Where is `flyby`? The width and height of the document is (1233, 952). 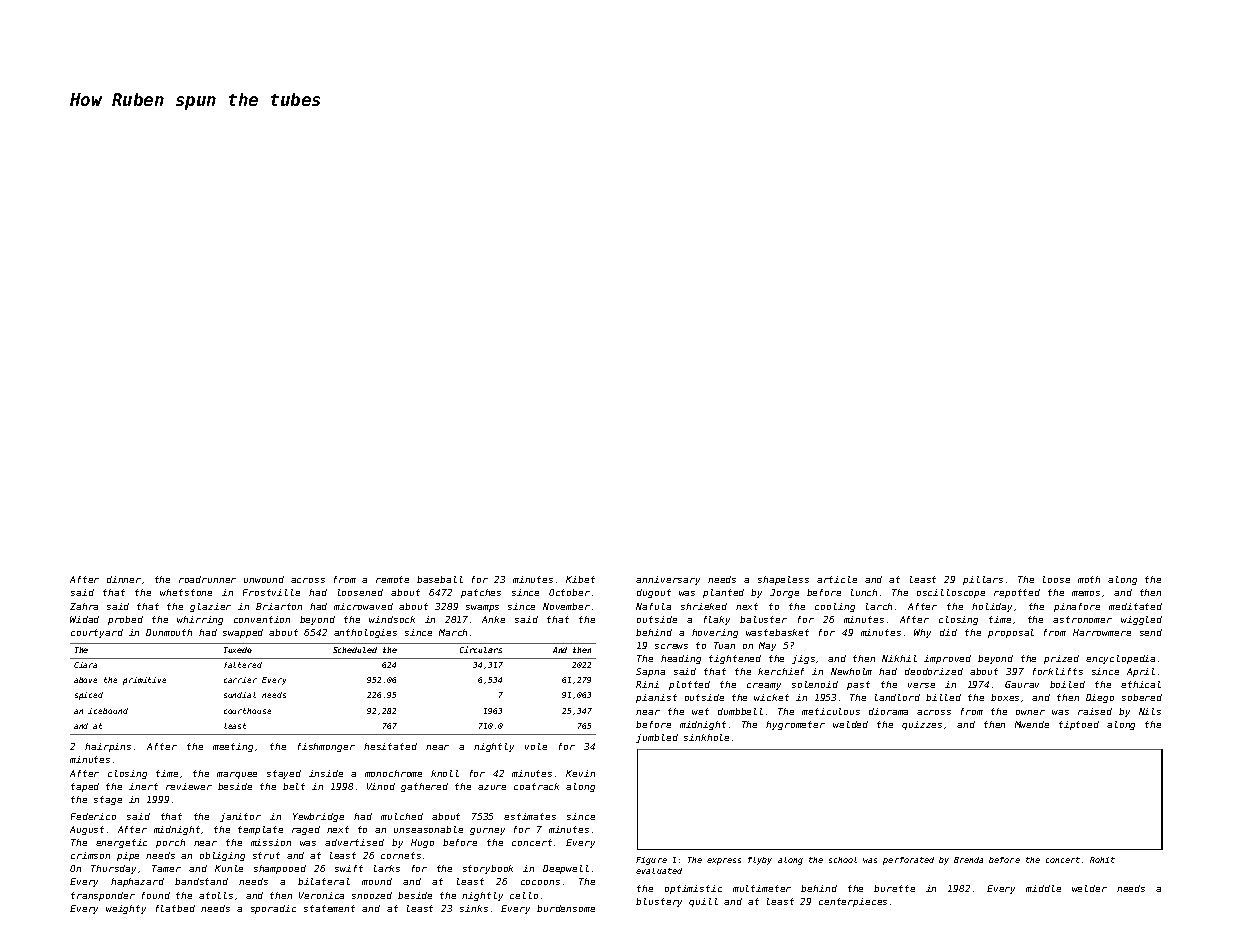
flyby is located at coordinates (760, 861).
